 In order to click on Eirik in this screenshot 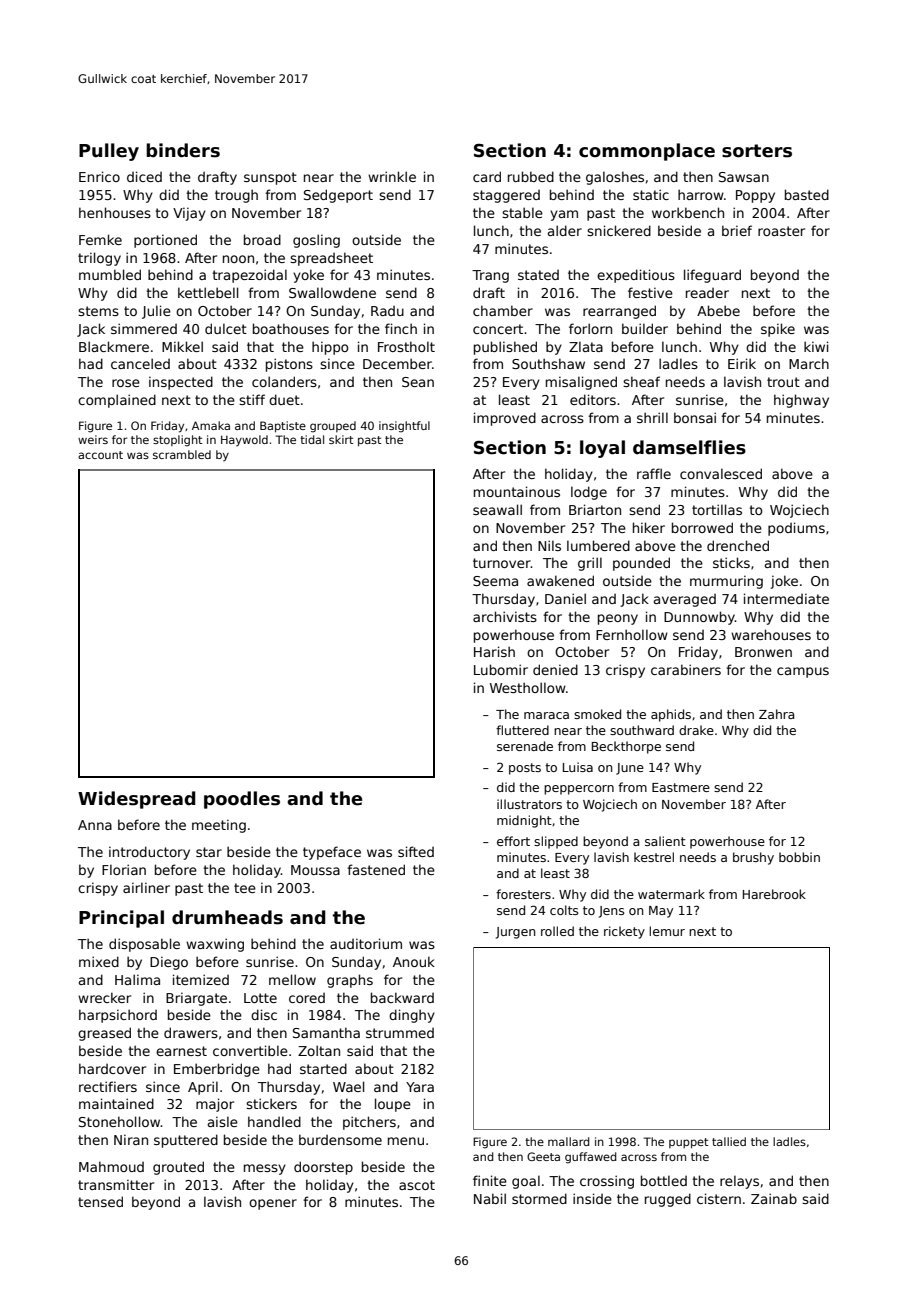, I will do `click(742, 363)`.
